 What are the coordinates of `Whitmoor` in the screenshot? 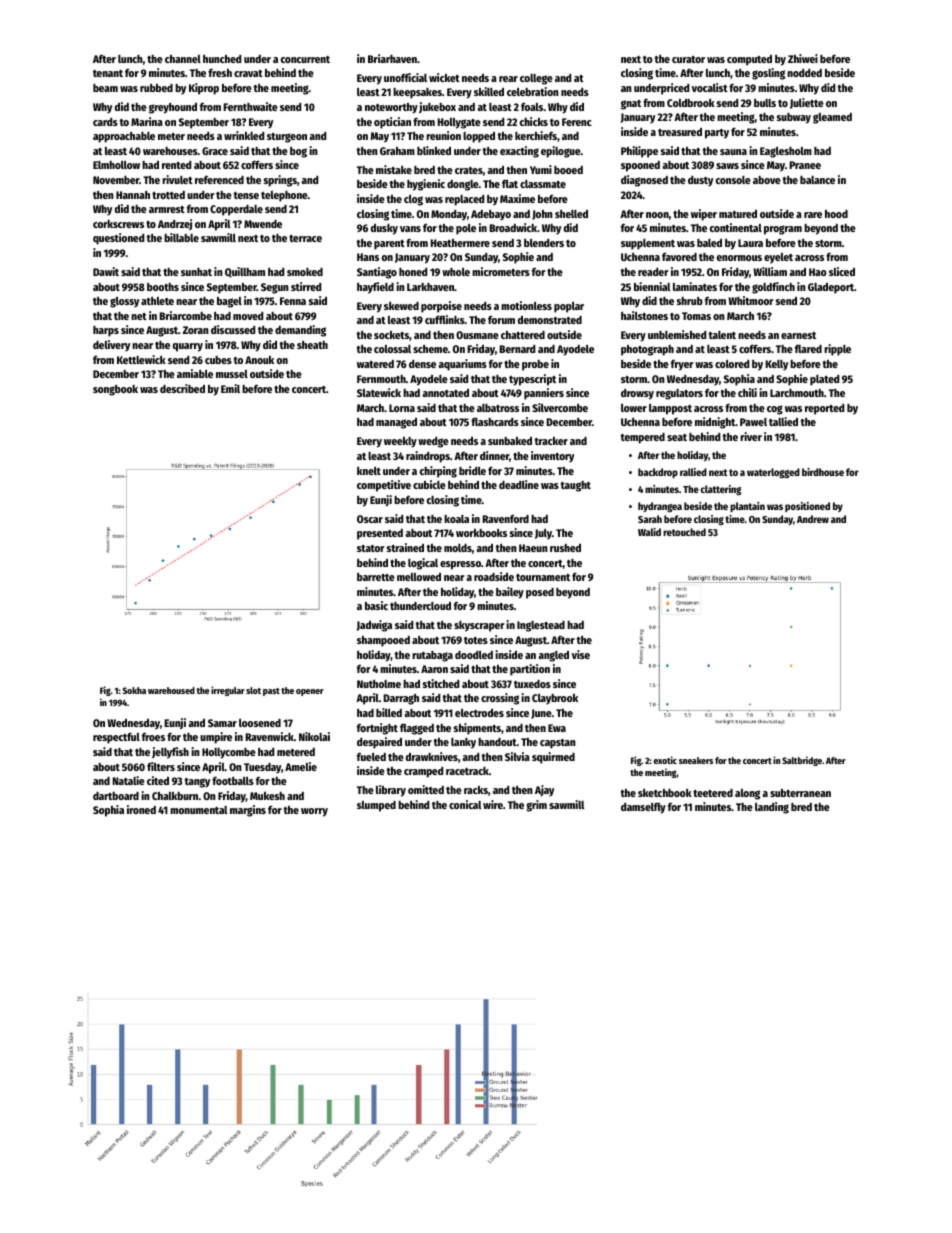 It's located at (751, 300).
